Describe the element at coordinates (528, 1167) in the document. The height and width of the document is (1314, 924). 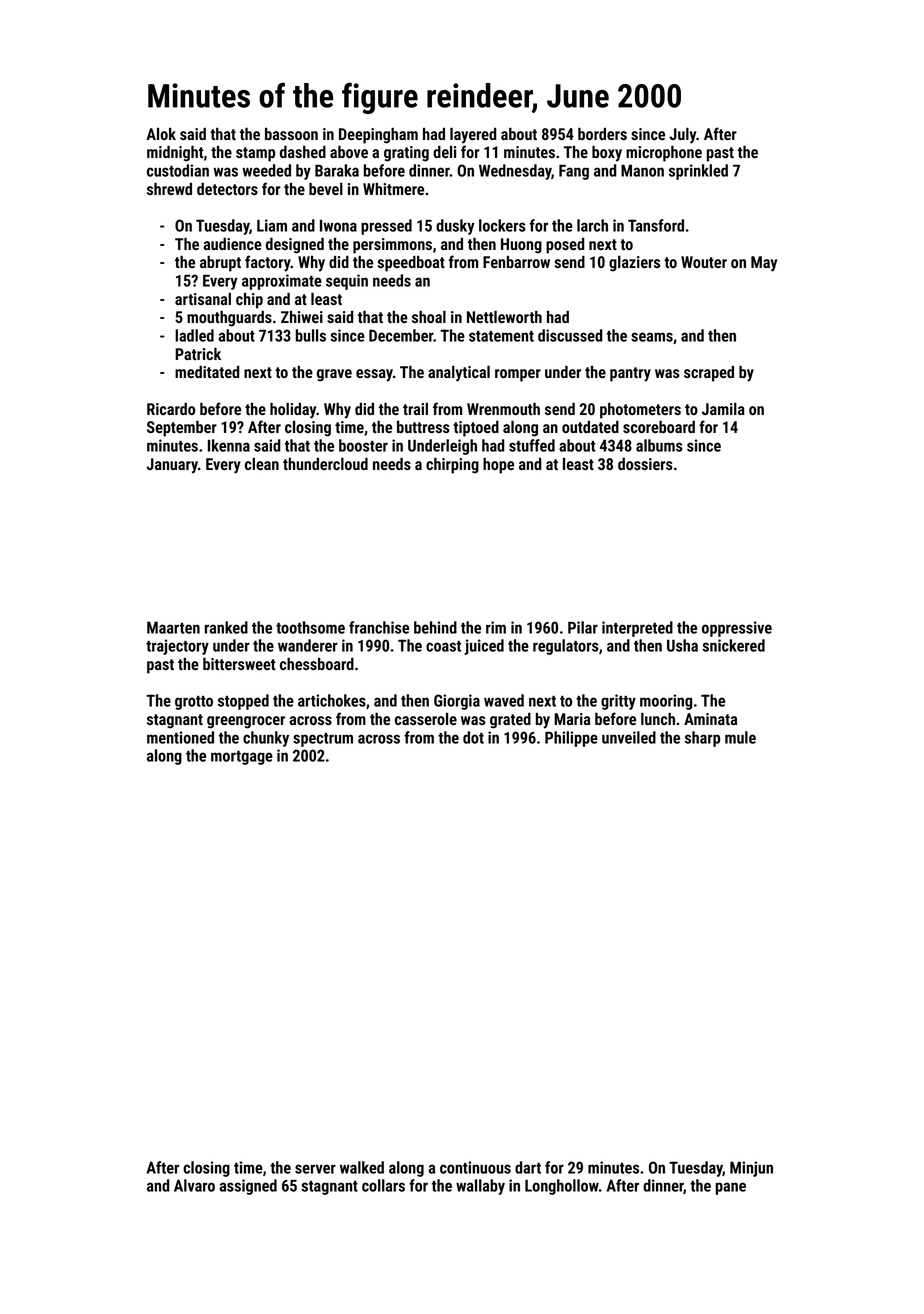
I see `dart` at that location.
